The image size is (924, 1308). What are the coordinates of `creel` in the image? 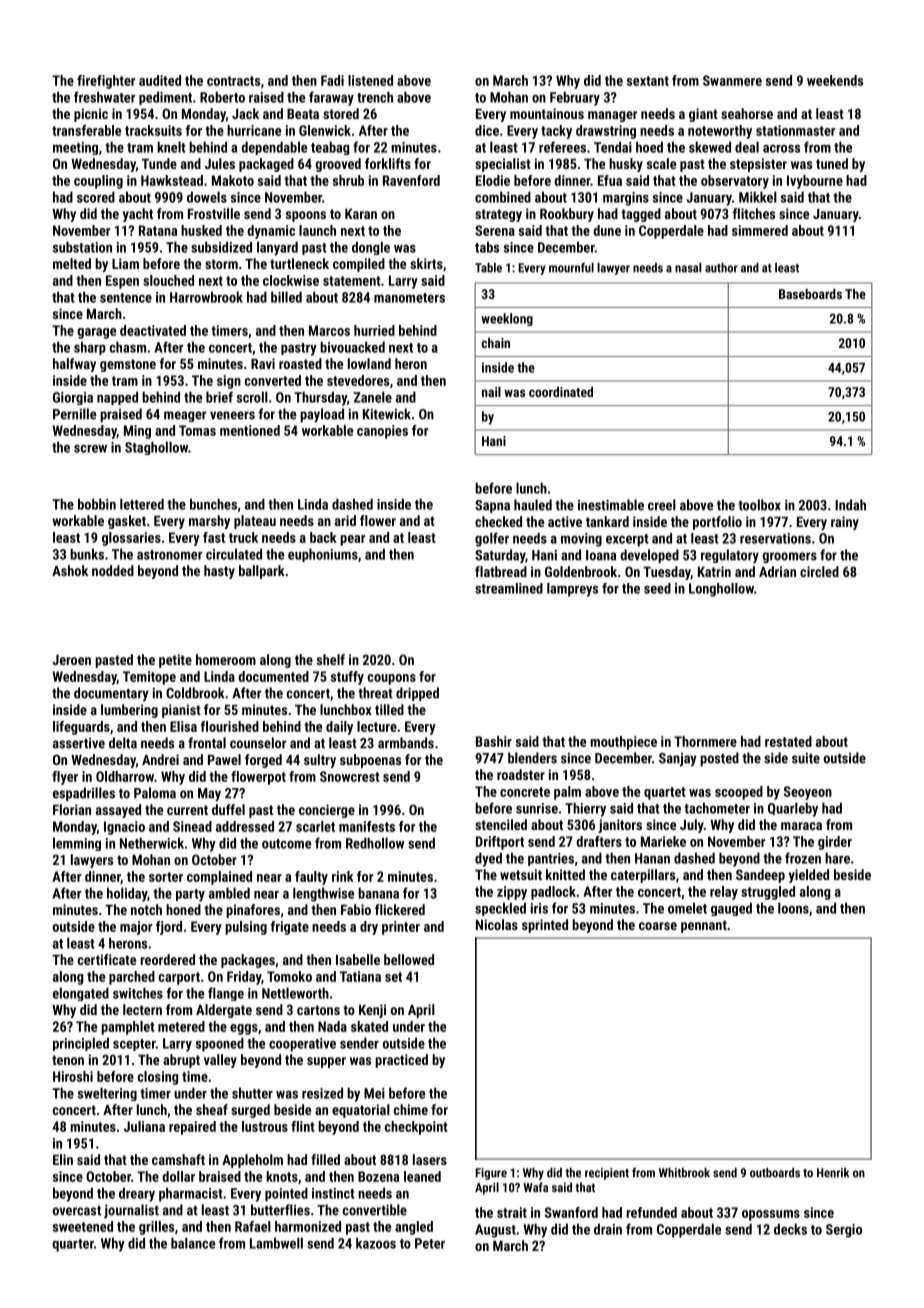 It's located at (662, 505).
